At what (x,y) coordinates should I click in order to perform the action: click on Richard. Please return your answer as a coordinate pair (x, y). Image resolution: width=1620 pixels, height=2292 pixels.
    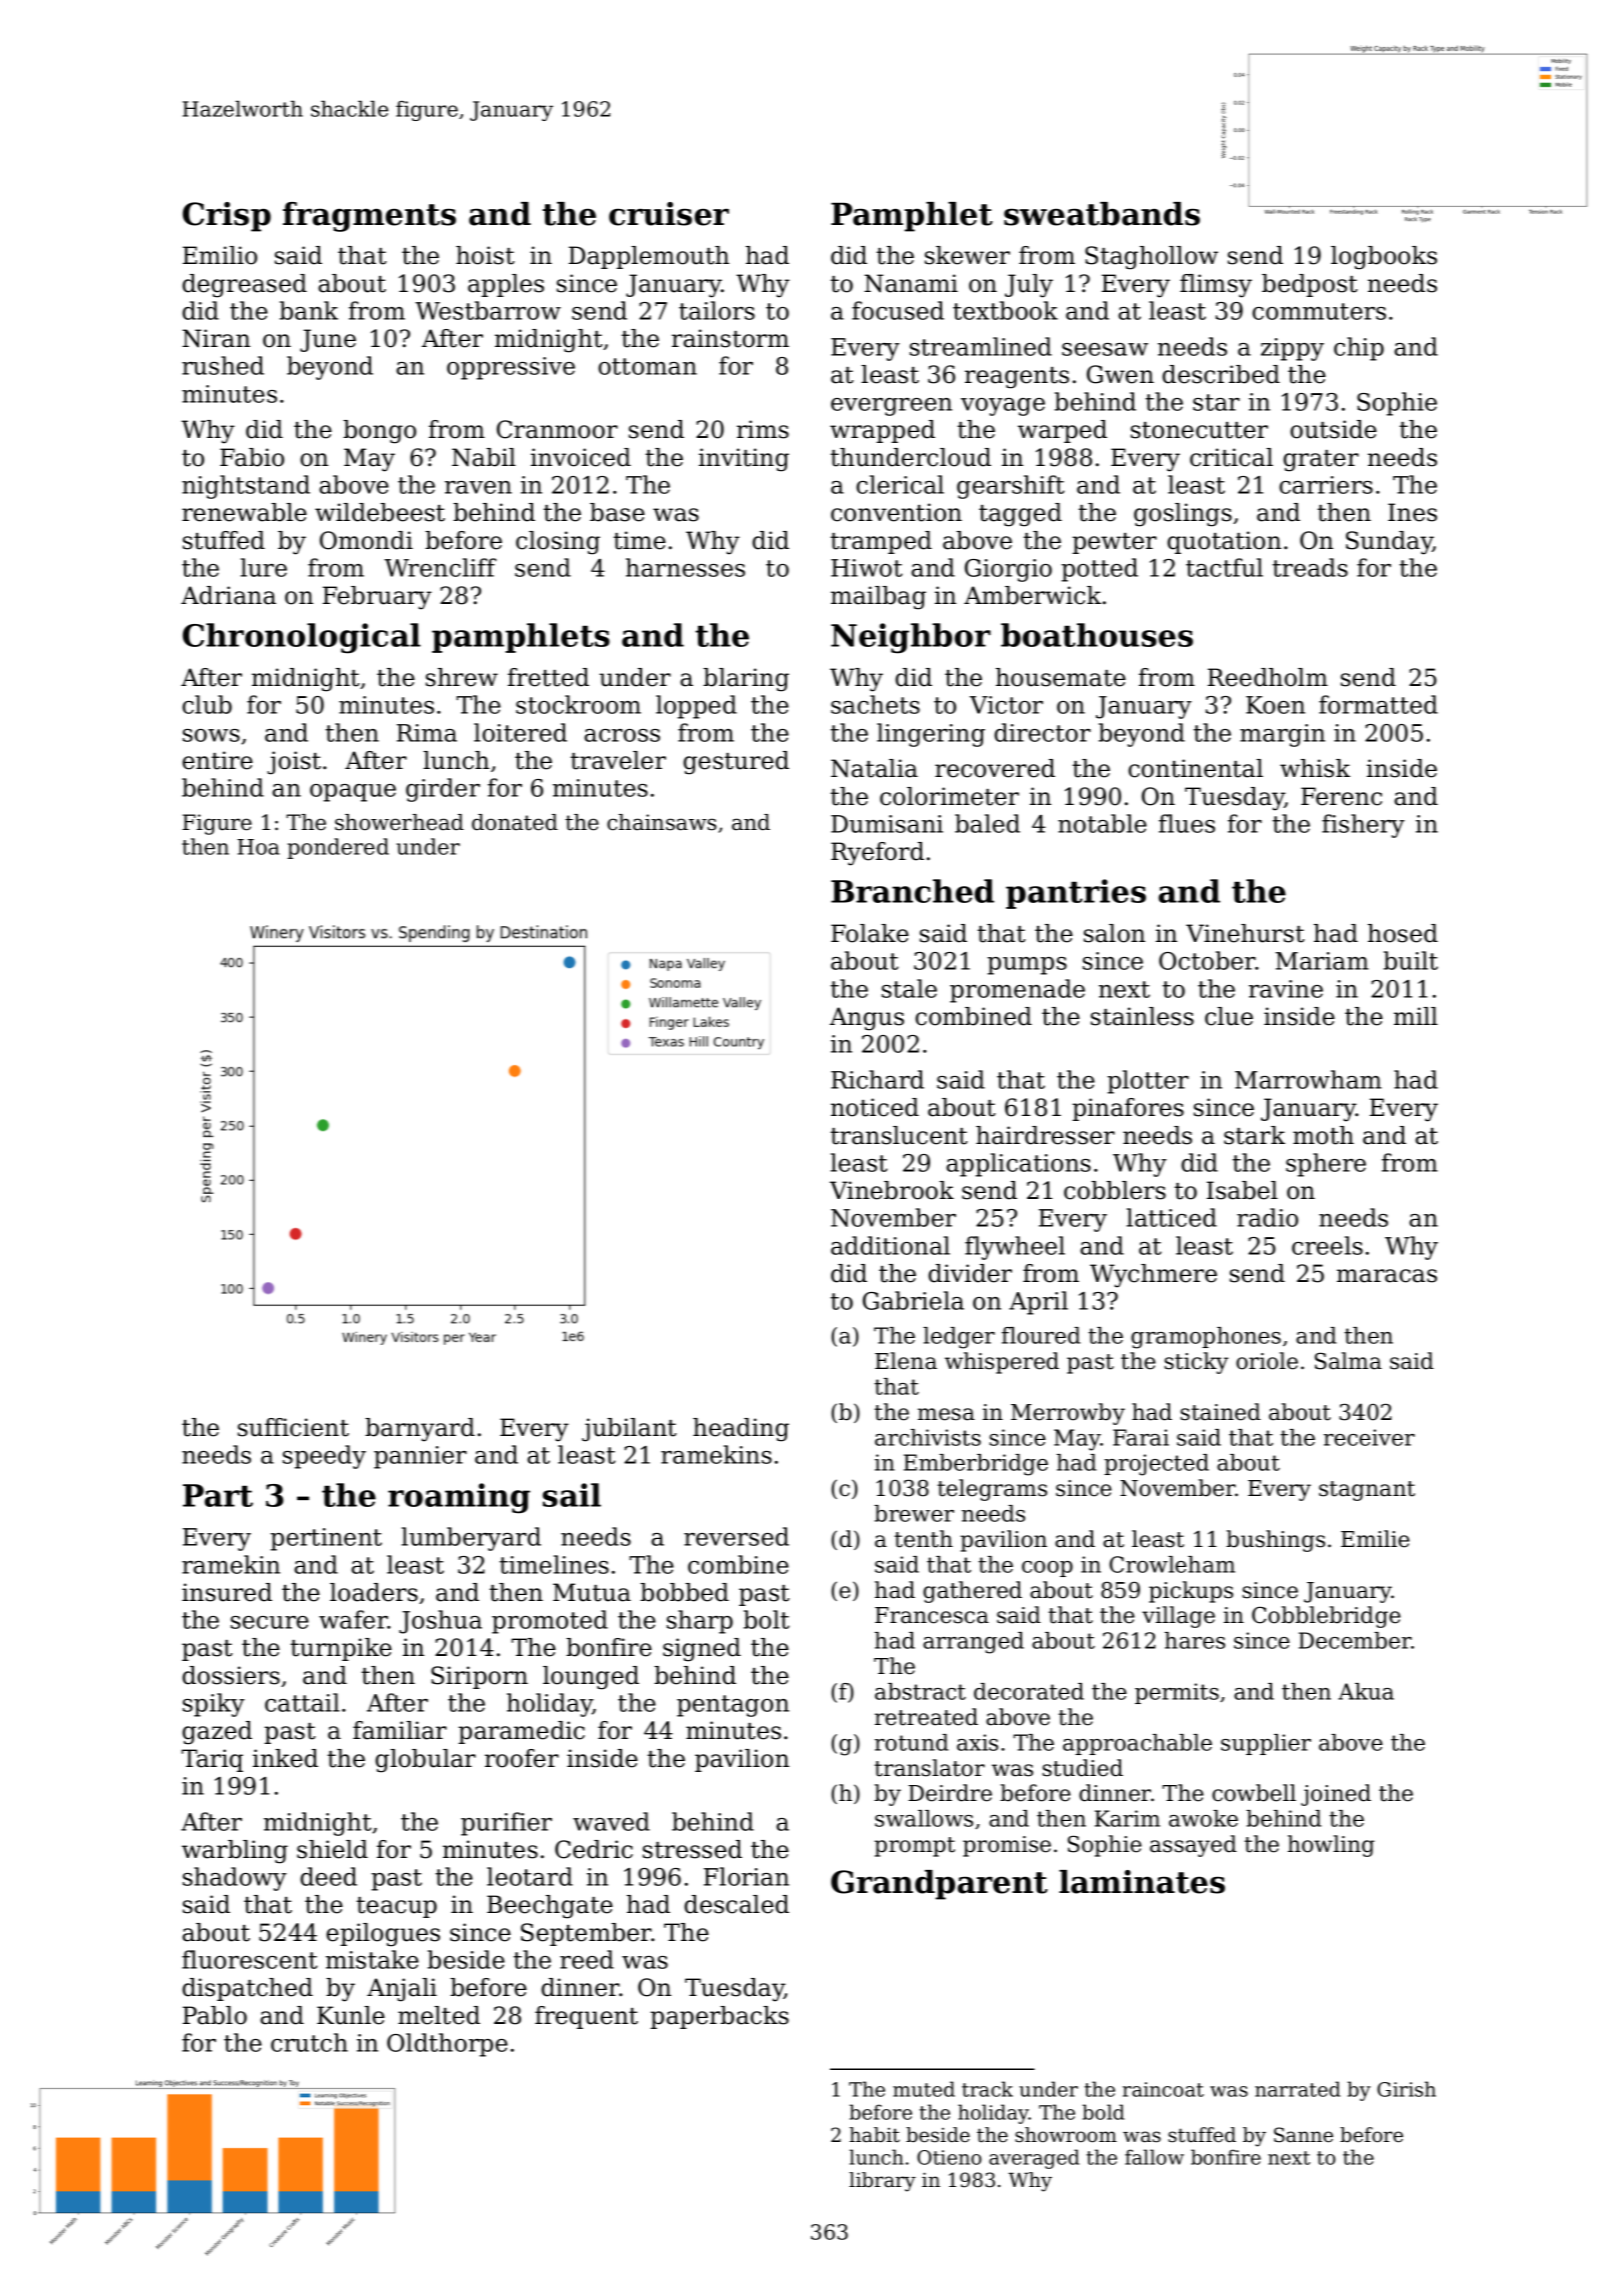
    Looking at the image, I should click on (877, 1079).
